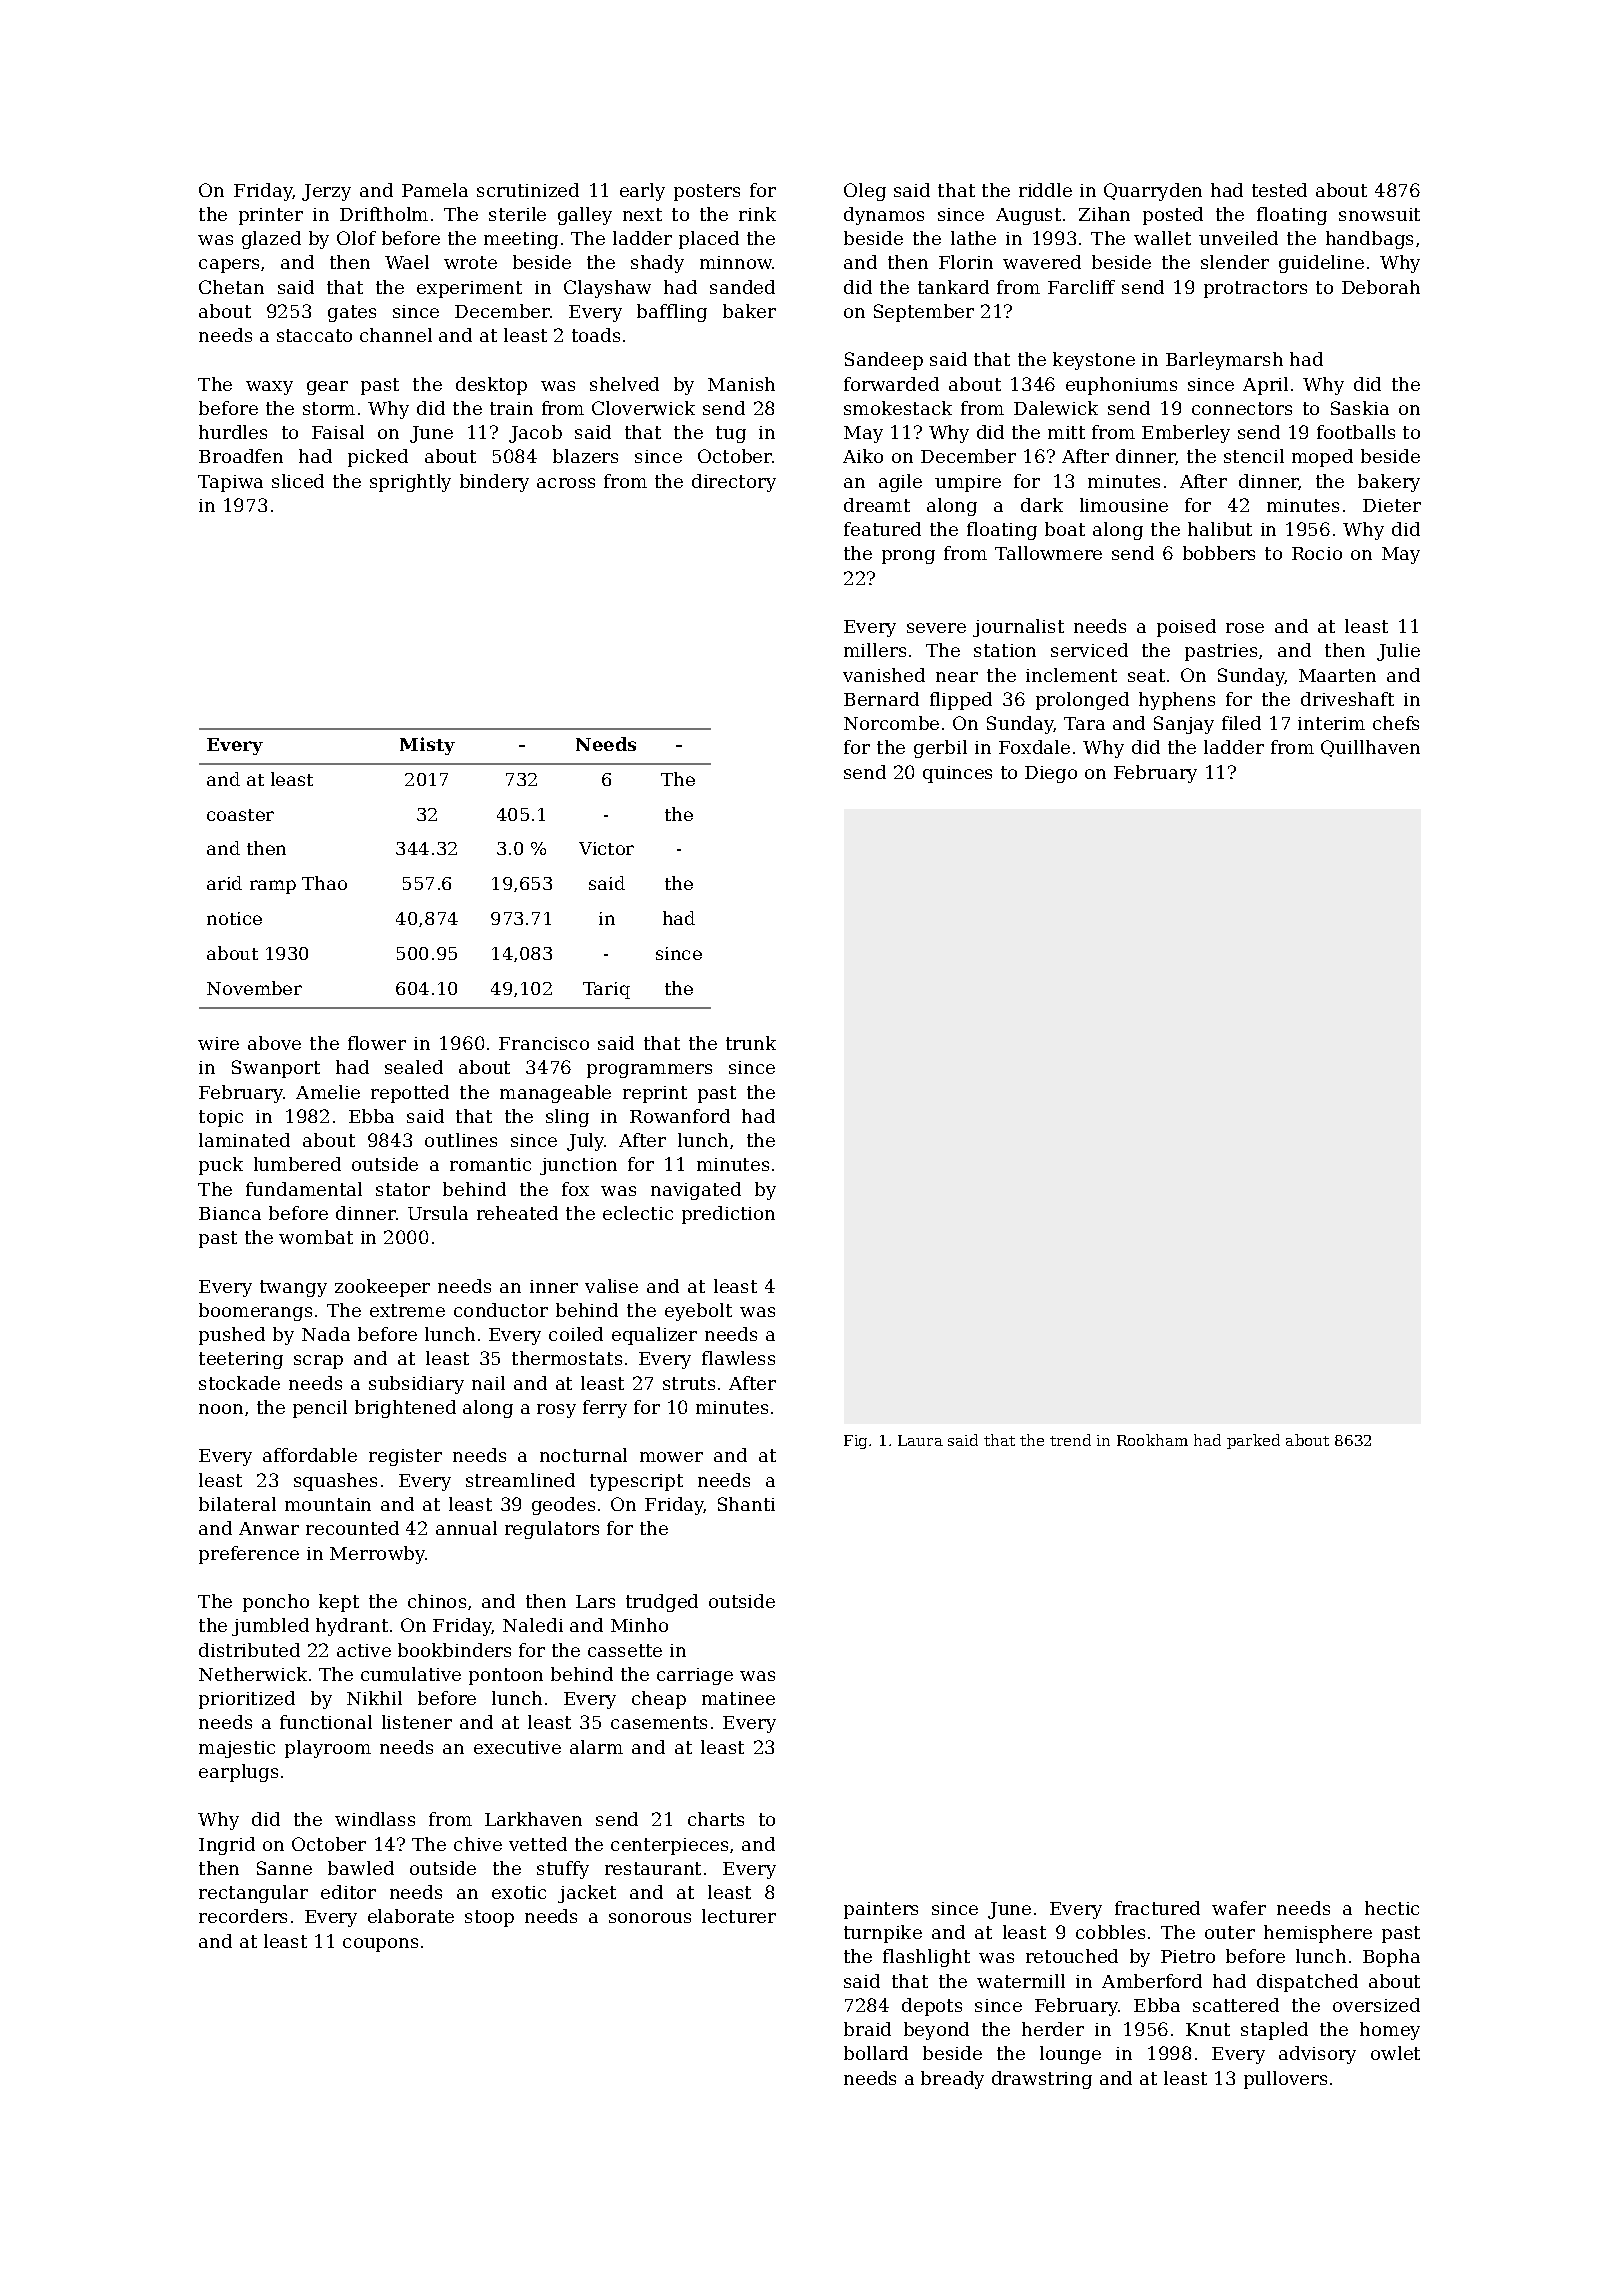  Describe the element at coordinates (1379, 214) in the document. I see `snowsuit` at that location.
